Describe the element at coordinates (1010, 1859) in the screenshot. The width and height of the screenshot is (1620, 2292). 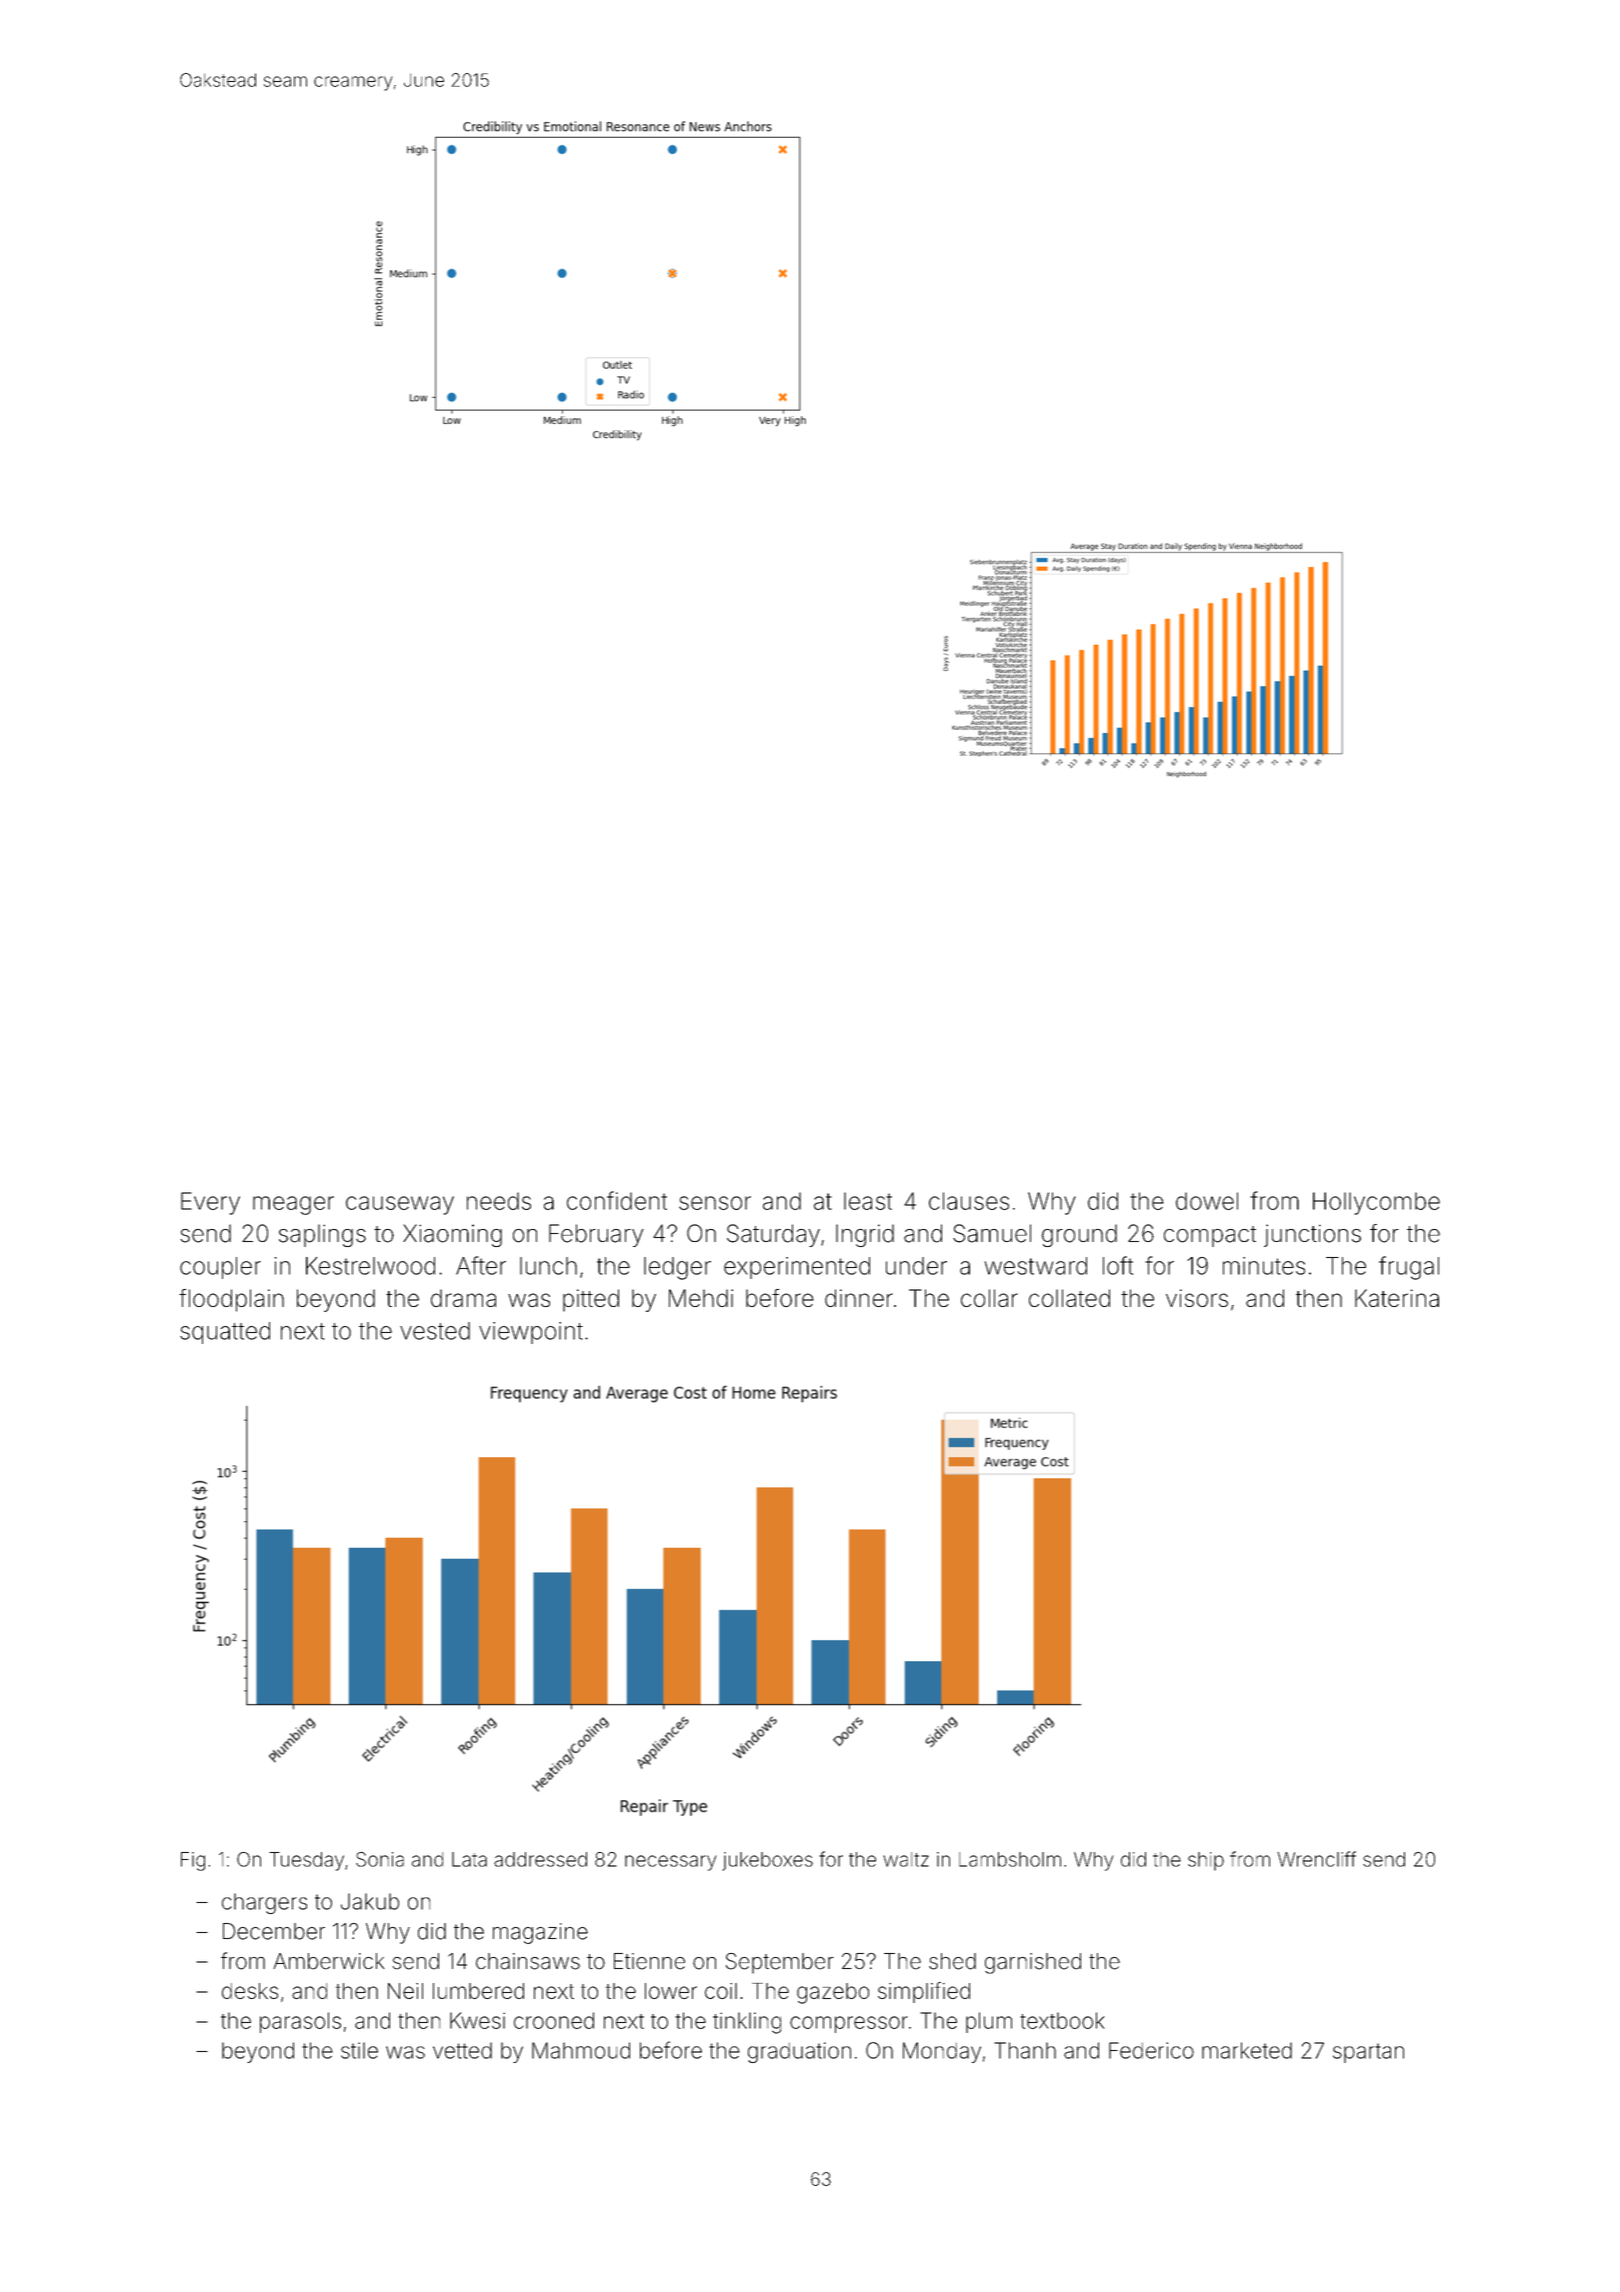
I see `Lambsholm` at that location.
